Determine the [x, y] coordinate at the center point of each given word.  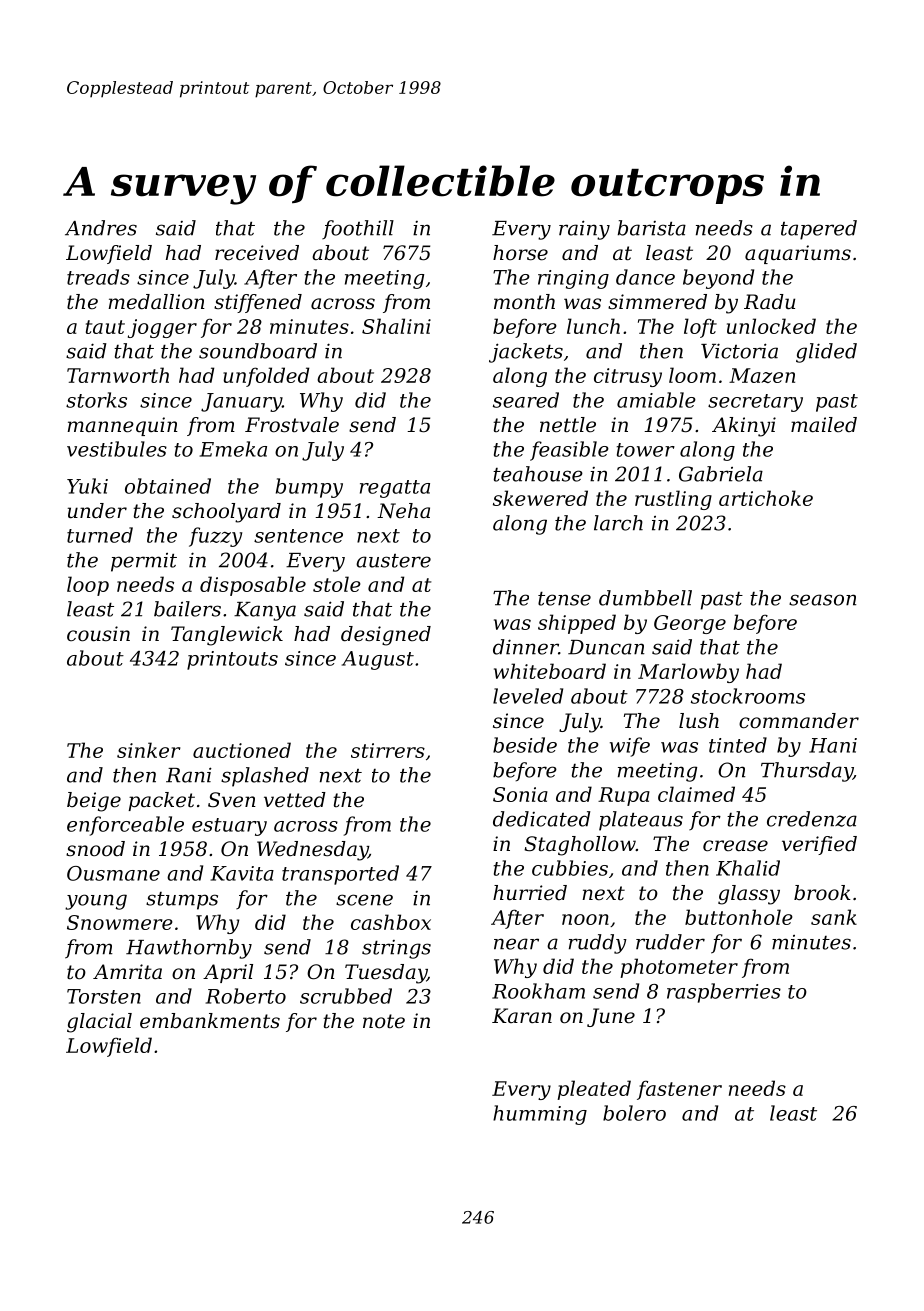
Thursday [807, 772]
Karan [522, 1016]
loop [88, 586]
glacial [99, 1023]
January [241, 402]
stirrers [388, 750]
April [228, 973]
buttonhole [739, 917]
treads [98, 277]
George [690, 624]
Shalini [396, 326]
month [524, 302]
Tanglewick [227, 636]
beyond [718, 279]
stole [337, 584]
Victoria [739, 351]
